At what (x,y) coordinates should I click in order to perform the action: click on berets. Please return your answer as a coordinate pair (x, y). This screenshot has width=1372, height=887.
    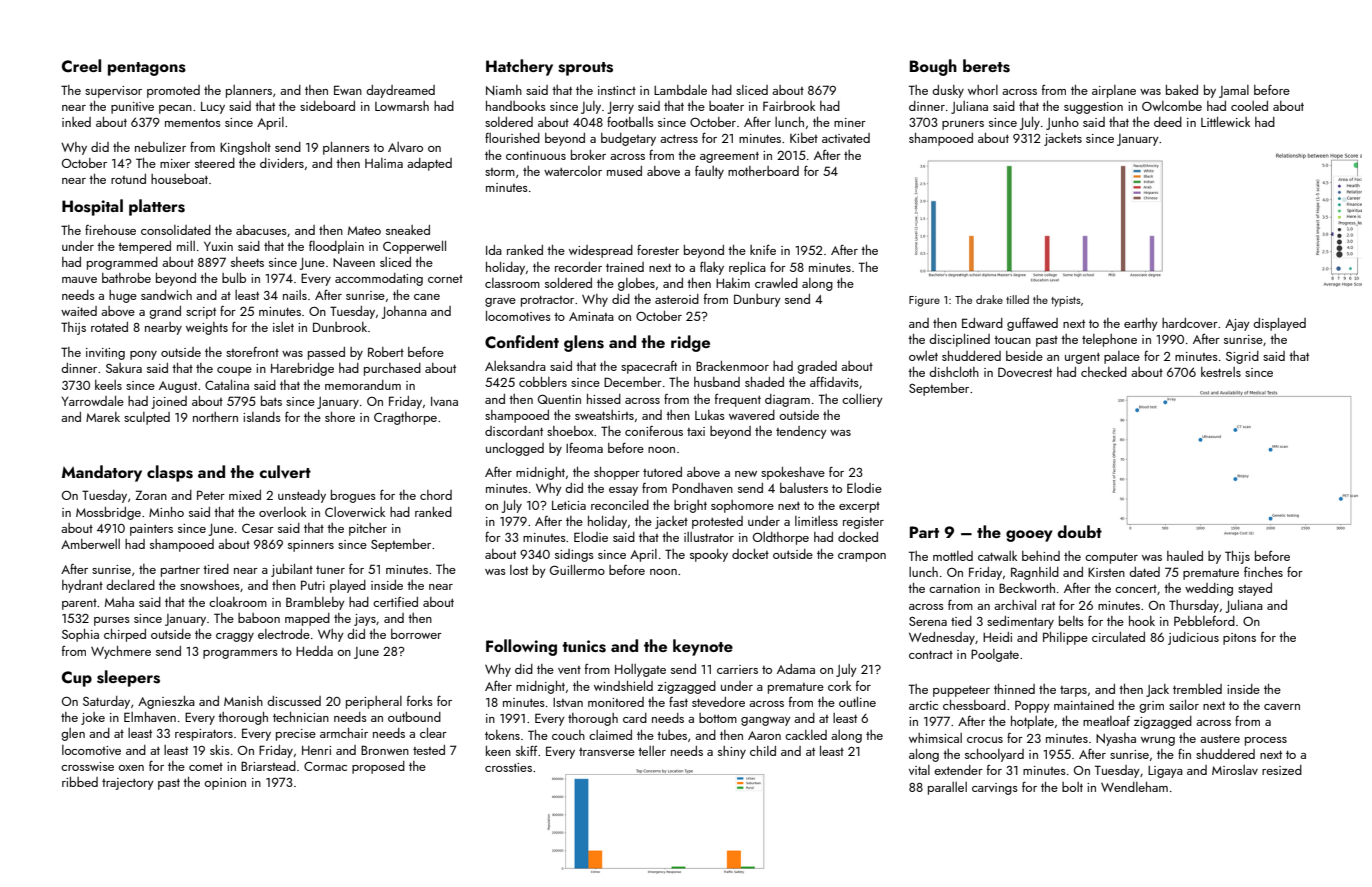
    Looking at the image, I should click on (986, 66).
